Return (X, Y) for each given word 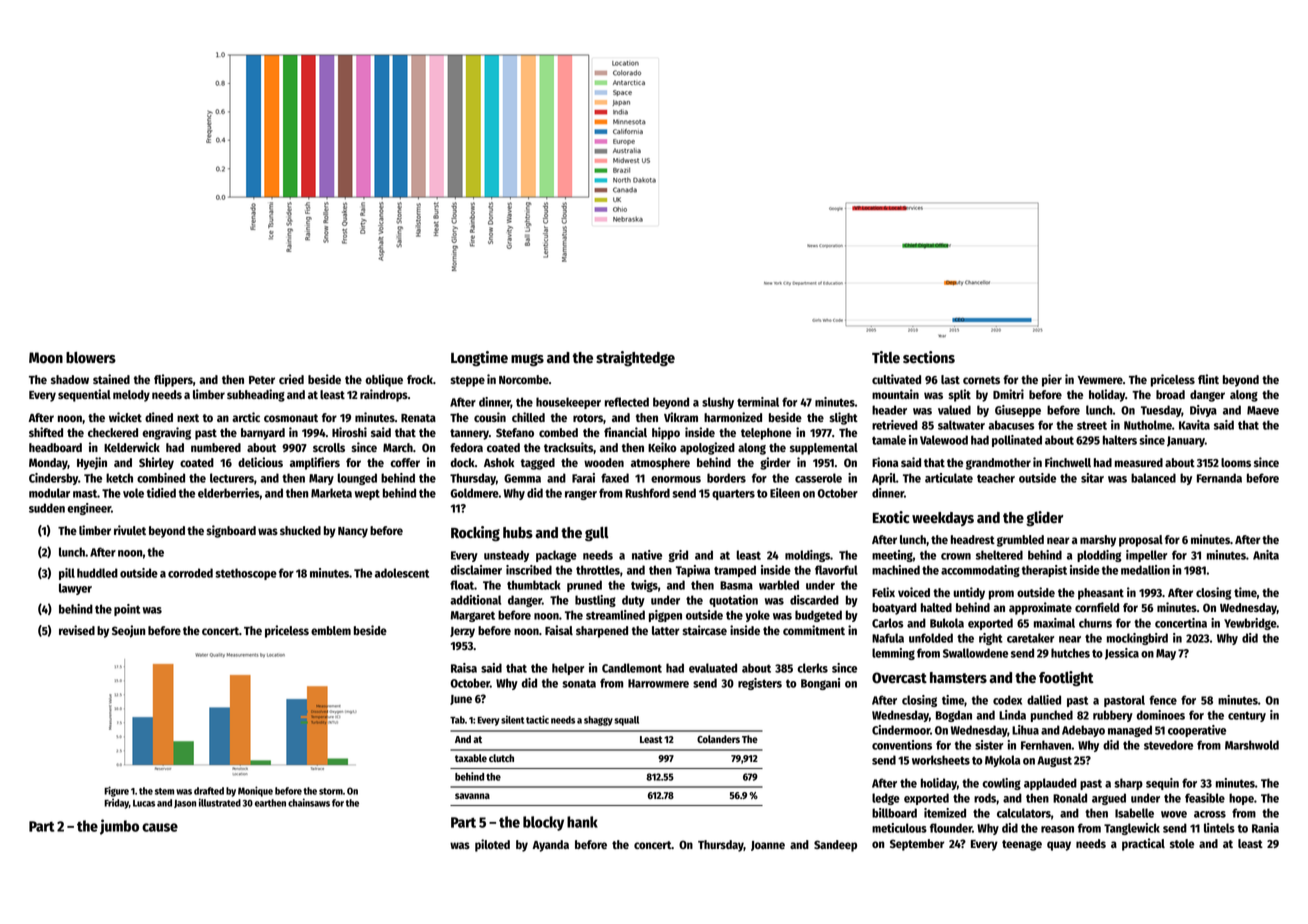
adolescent (402, 573)
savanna (472, 796)
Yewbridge (1250, 624)
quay (1059, 846)
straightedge (635, 359)
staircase (704, 630)
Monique (255, 791)
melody (131, 396)
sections (929, 357)
